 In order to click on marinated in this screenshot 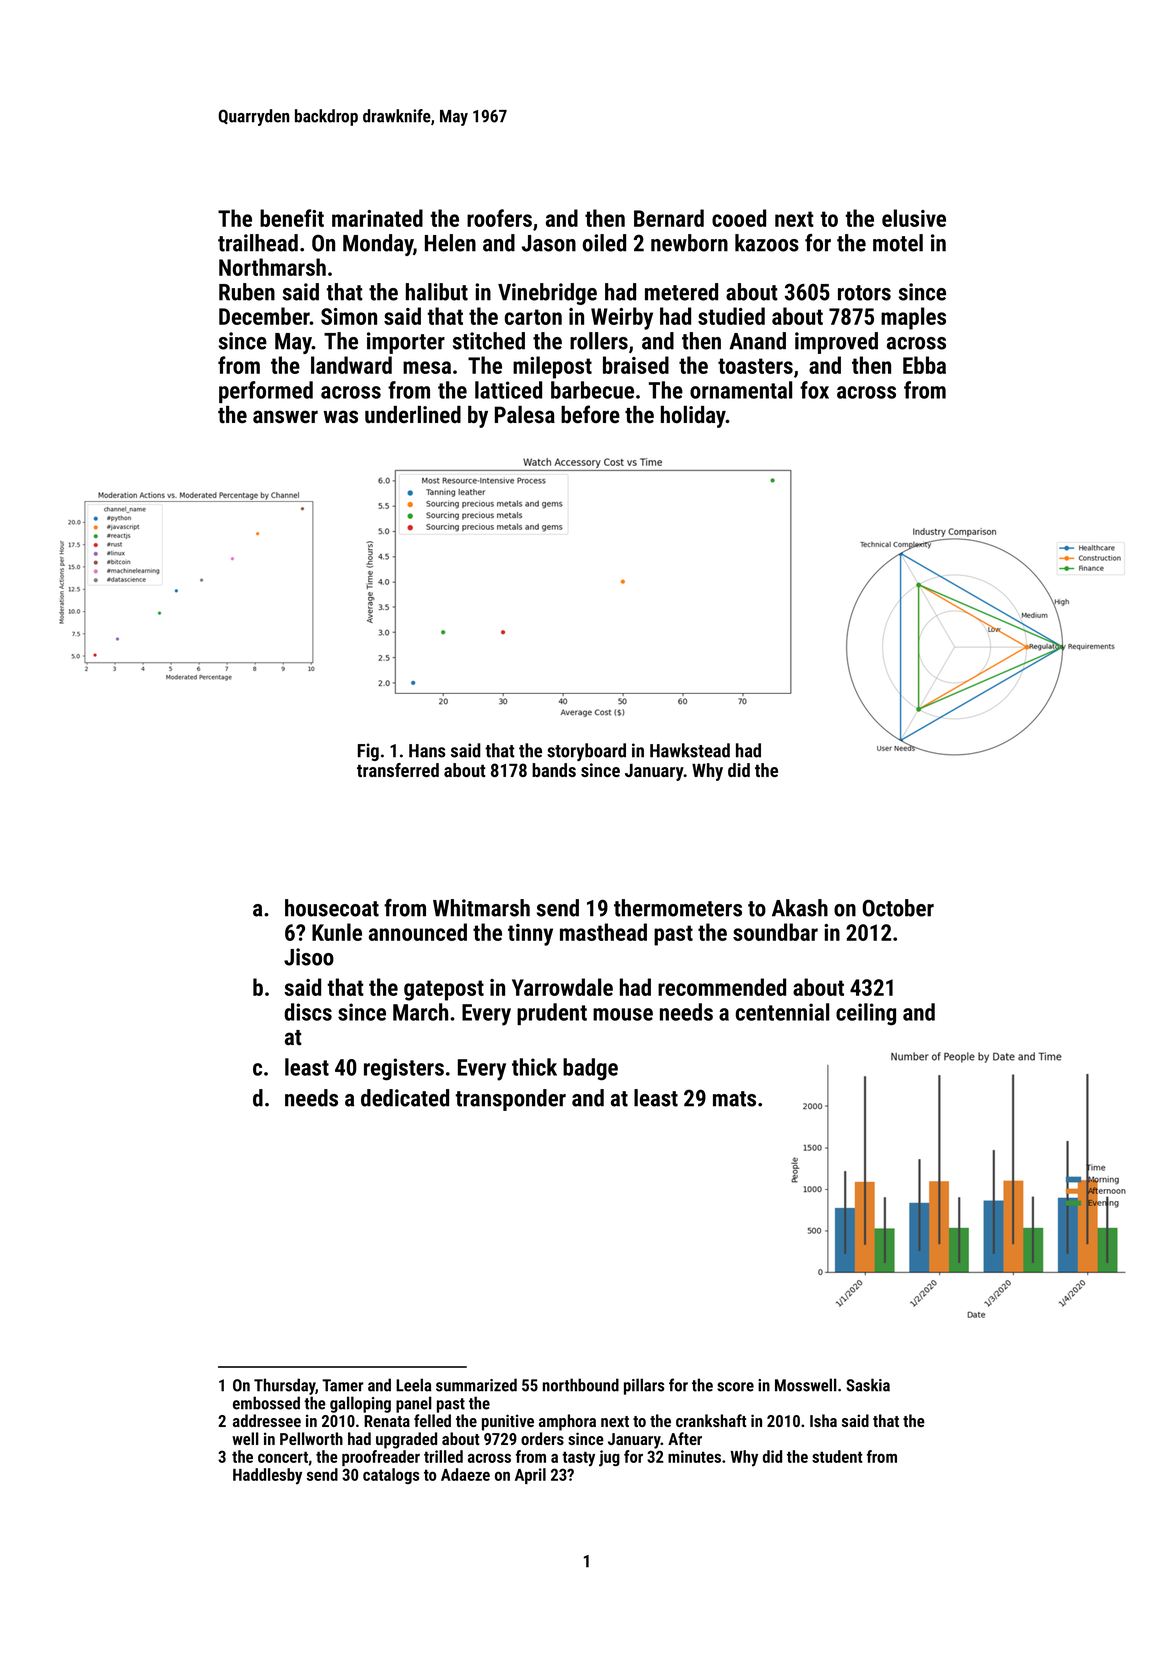, I will do `click(377, 218)`.
